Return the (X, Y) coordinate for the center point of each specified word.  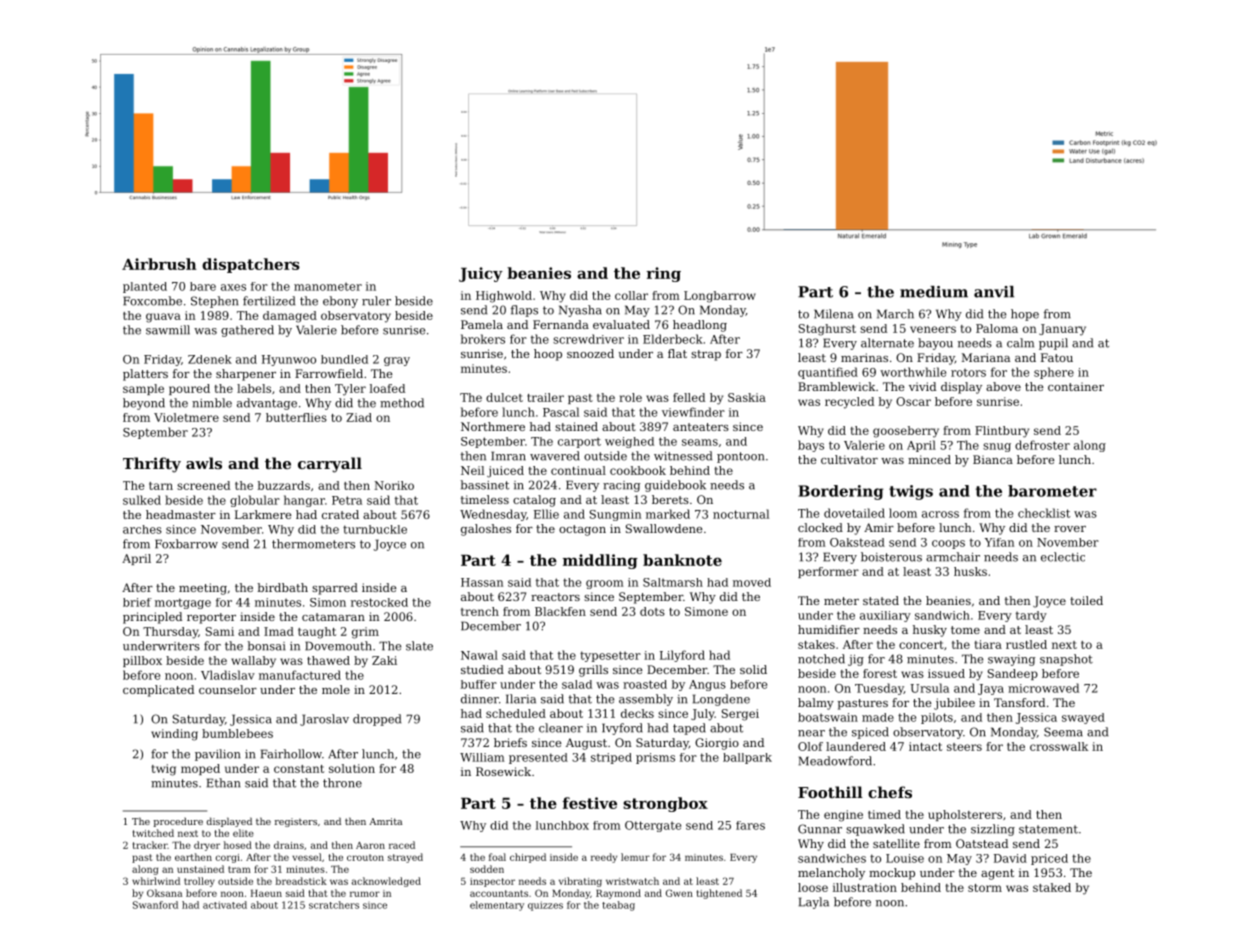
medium (934, 292)
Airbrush (159, 264)
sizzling (993, 830)
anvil (994, 292)
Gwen (679, 893)
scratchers (334, 905)
